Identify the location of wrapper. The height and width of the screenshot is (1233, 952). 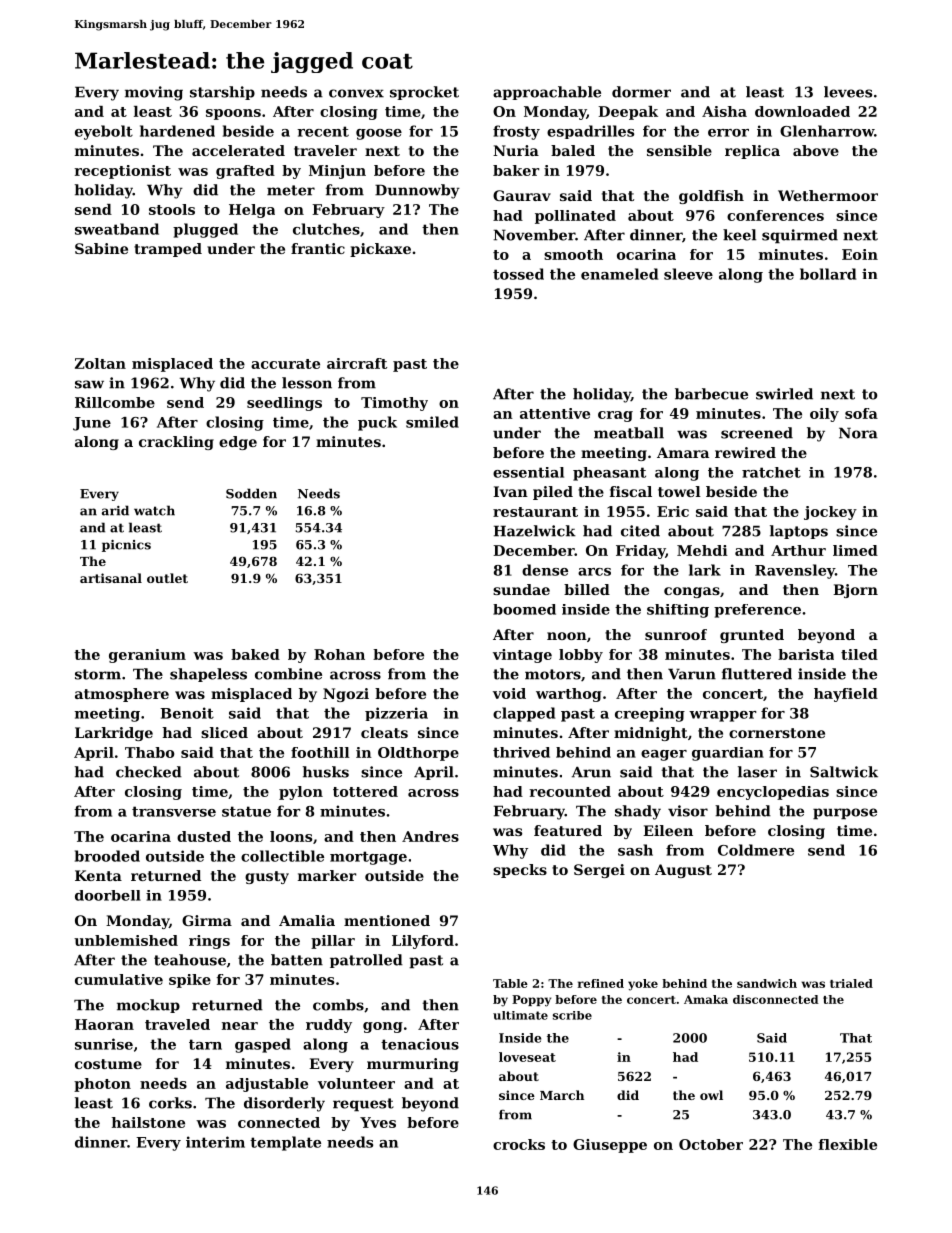
(722, 716).
